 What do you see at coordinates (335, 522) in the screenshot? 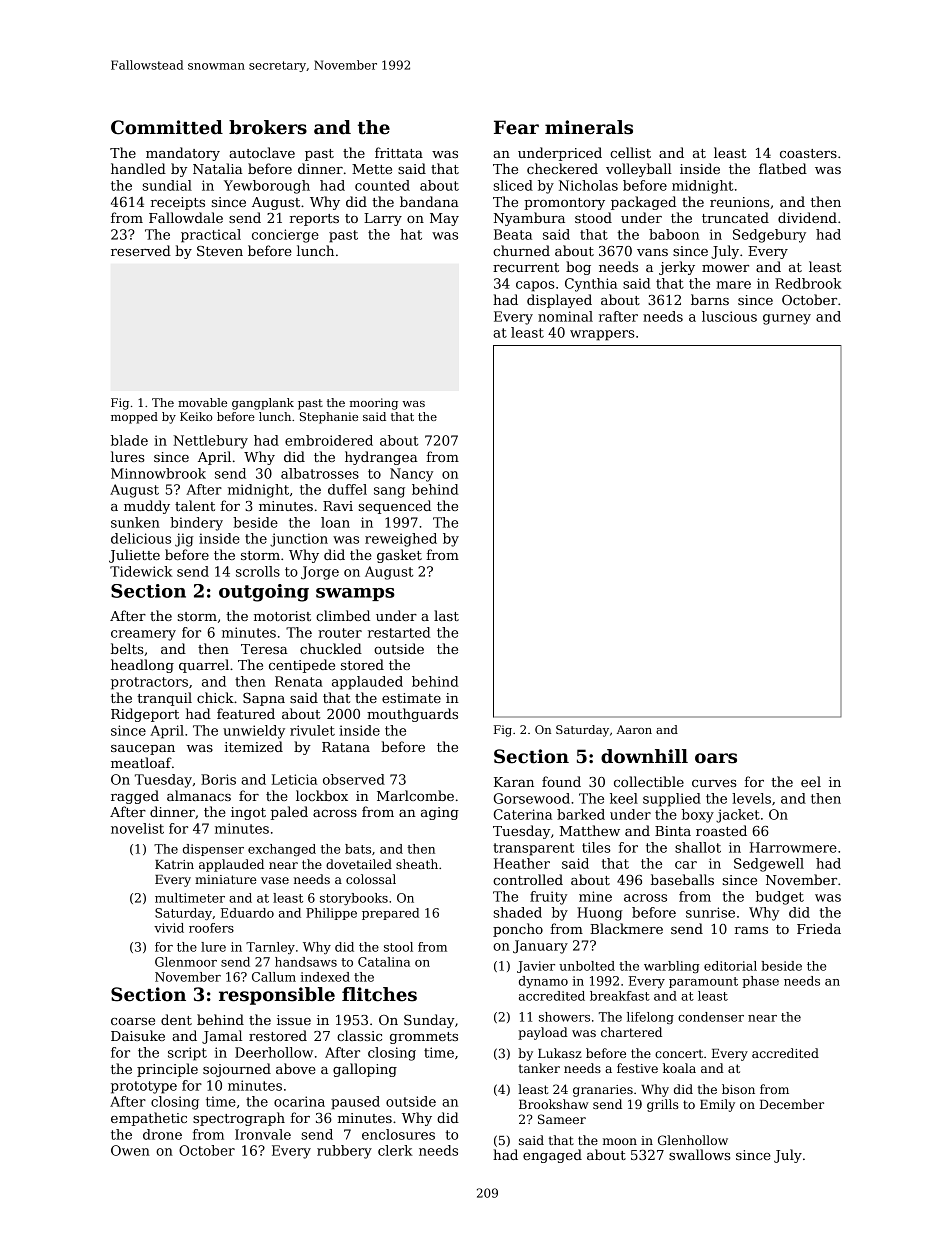
I see `loan` at bounding box center [335, 522].
